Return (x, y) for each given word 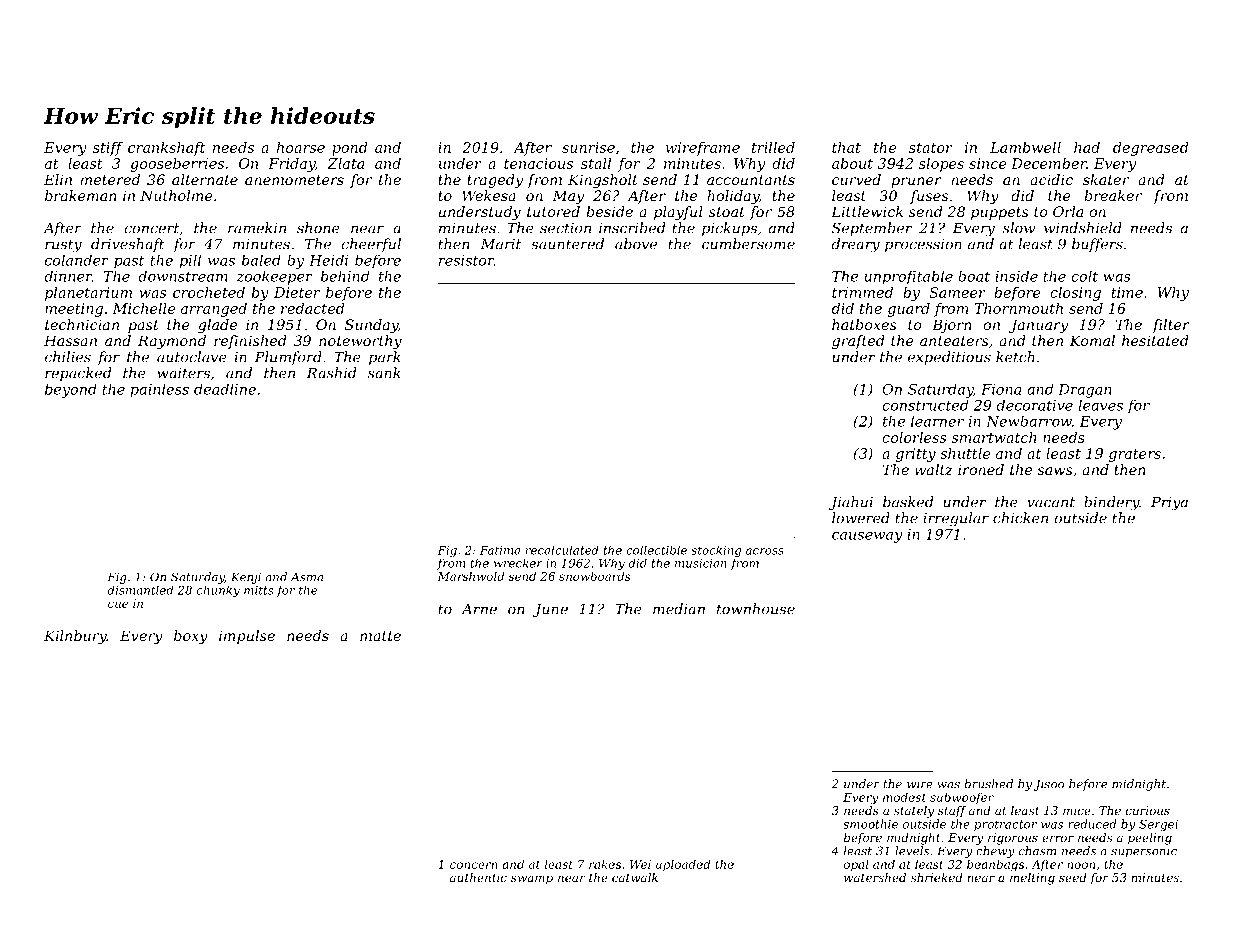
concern (474, 865)
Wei (640, 864)
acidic (1051, 179)
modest (904, 797)
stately (914, 812)
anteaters (954, 341)
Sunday (371, 326)
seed (1073, 877)
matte (380, 636)
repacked (78, 374)
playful (678, 213)
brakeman (81, 195)
